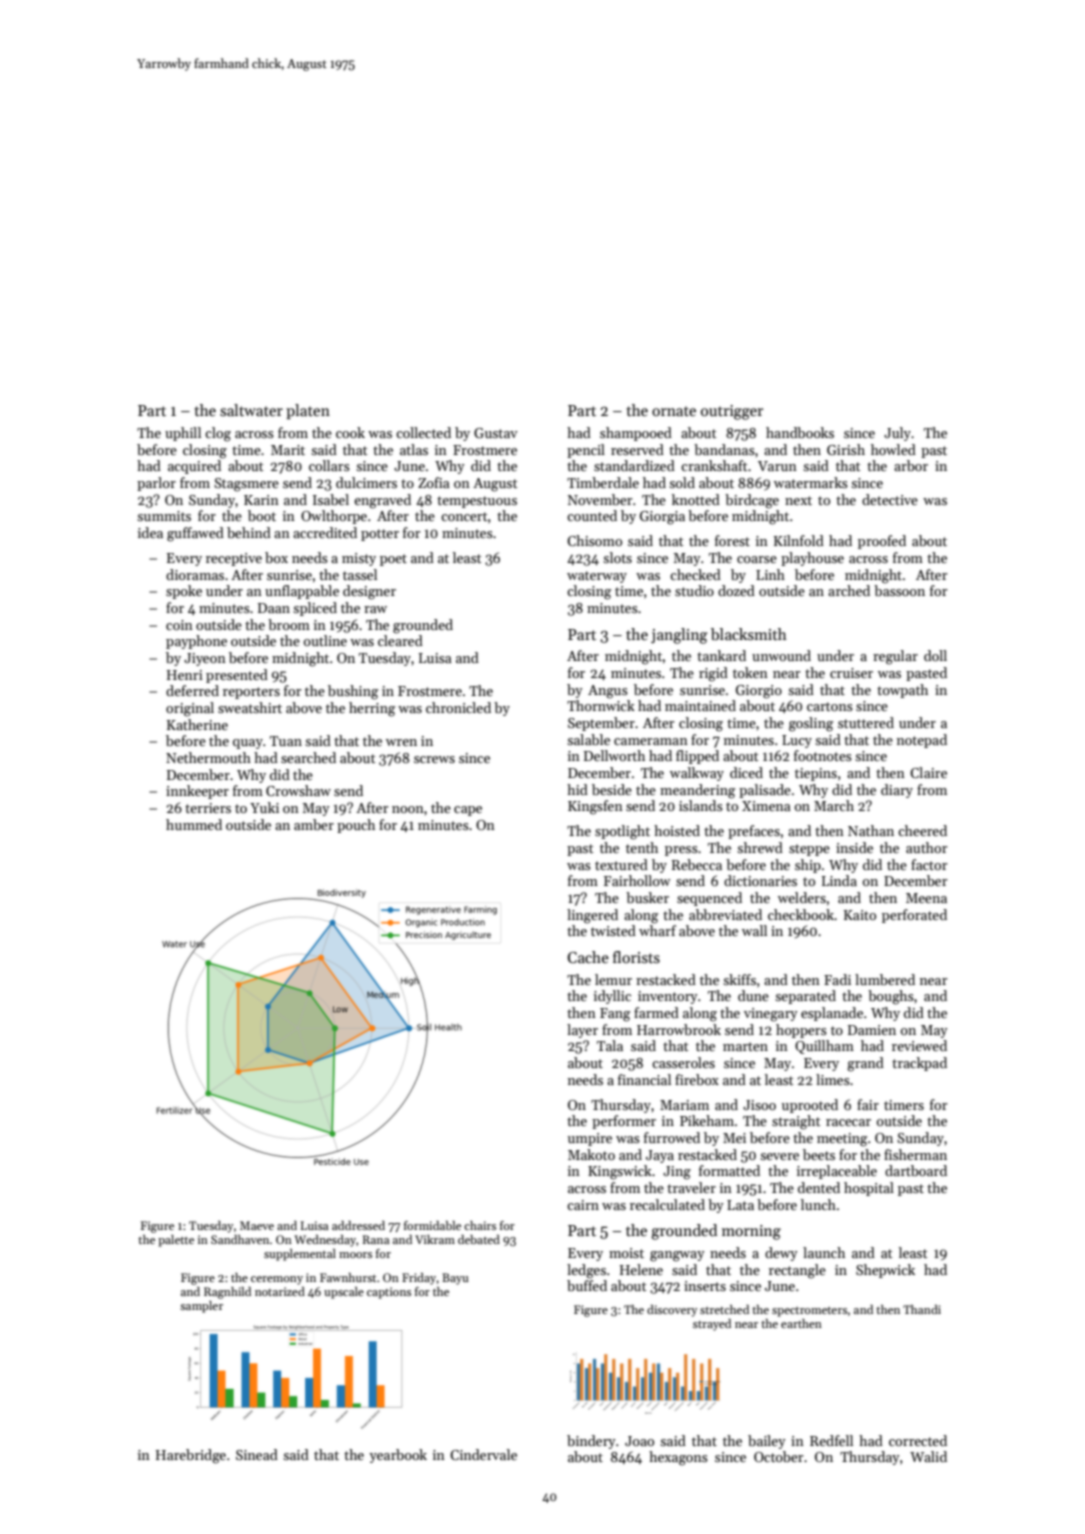 This image has height=1534, width=1085. Describe the element at coordinates (617, 557) in the image. I see `slots` at that location.
